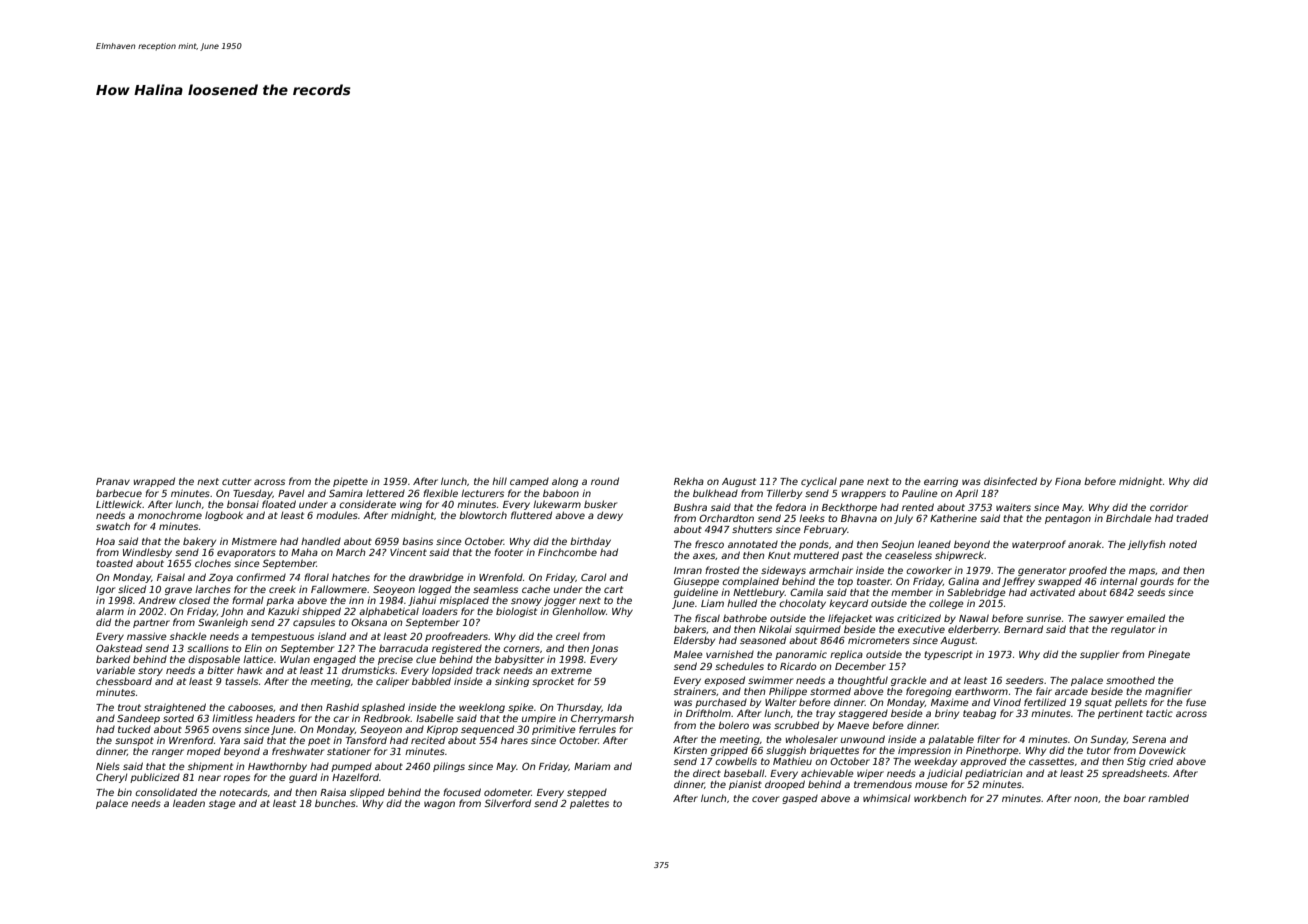 The image size is (1308, 924). What do you see at coordinates (1120, 714) in the page?
I see `pertinent` at bounding box center [1120, 714].
